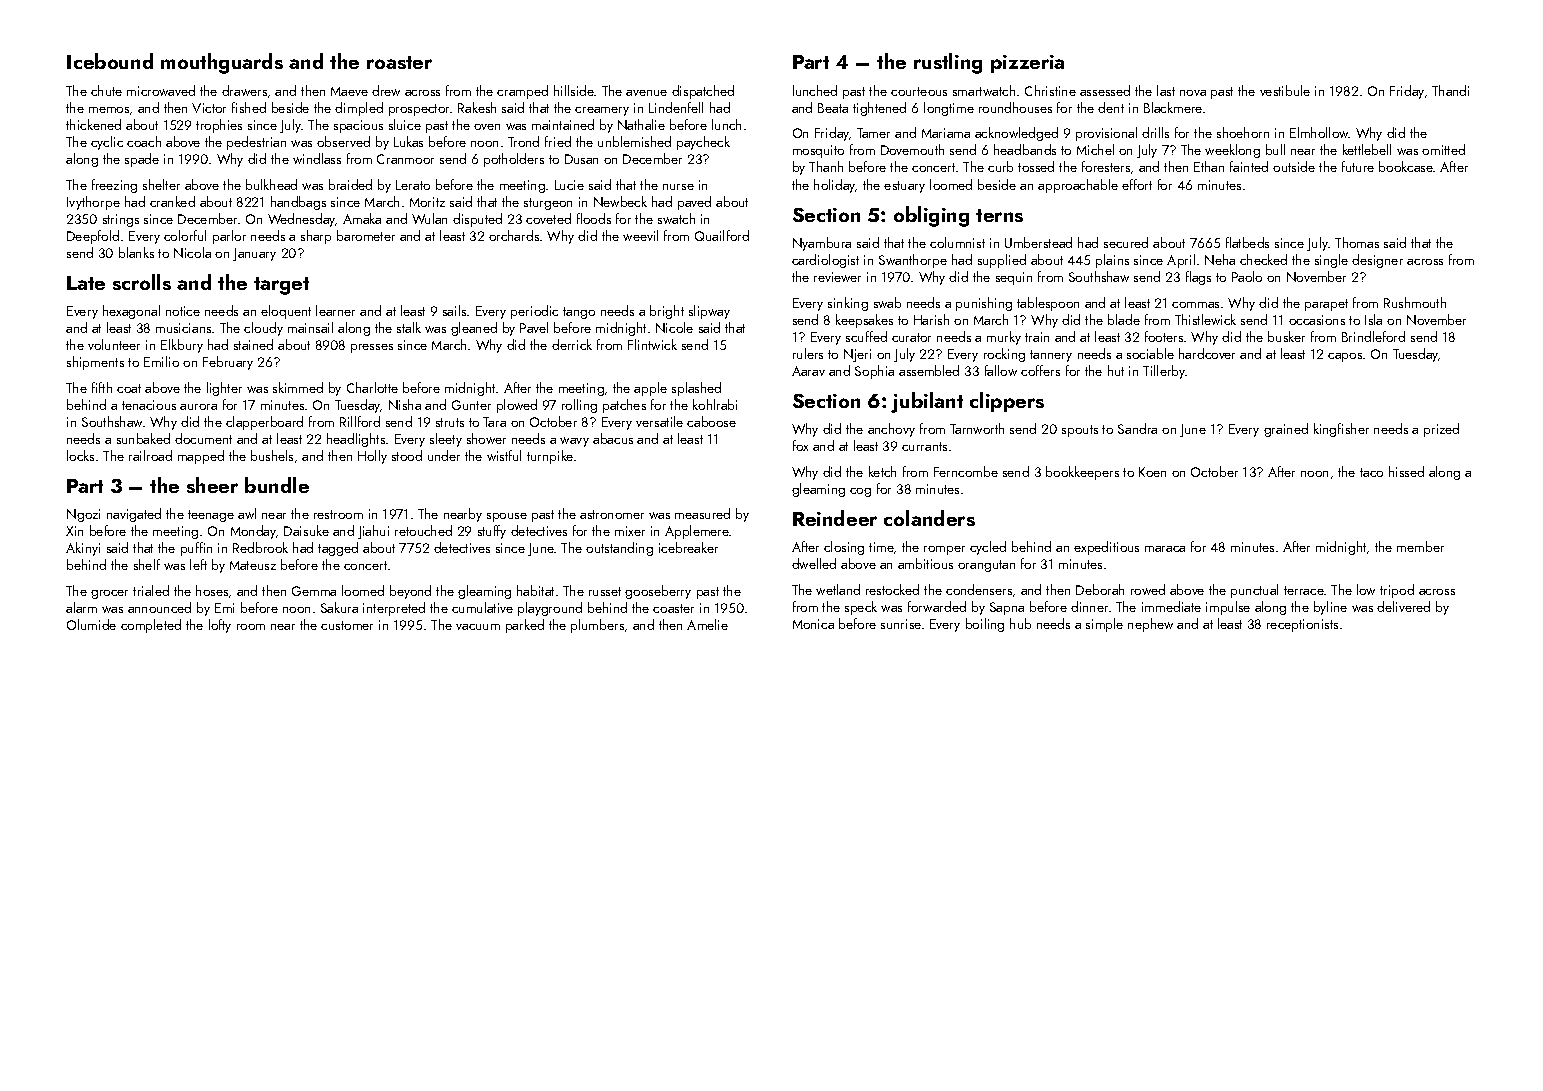 The image size is (1543, 1091). What do you see at coordinates (813, 624) in the screenshot?
I see `Monica` at bounding box center [813, 624].
